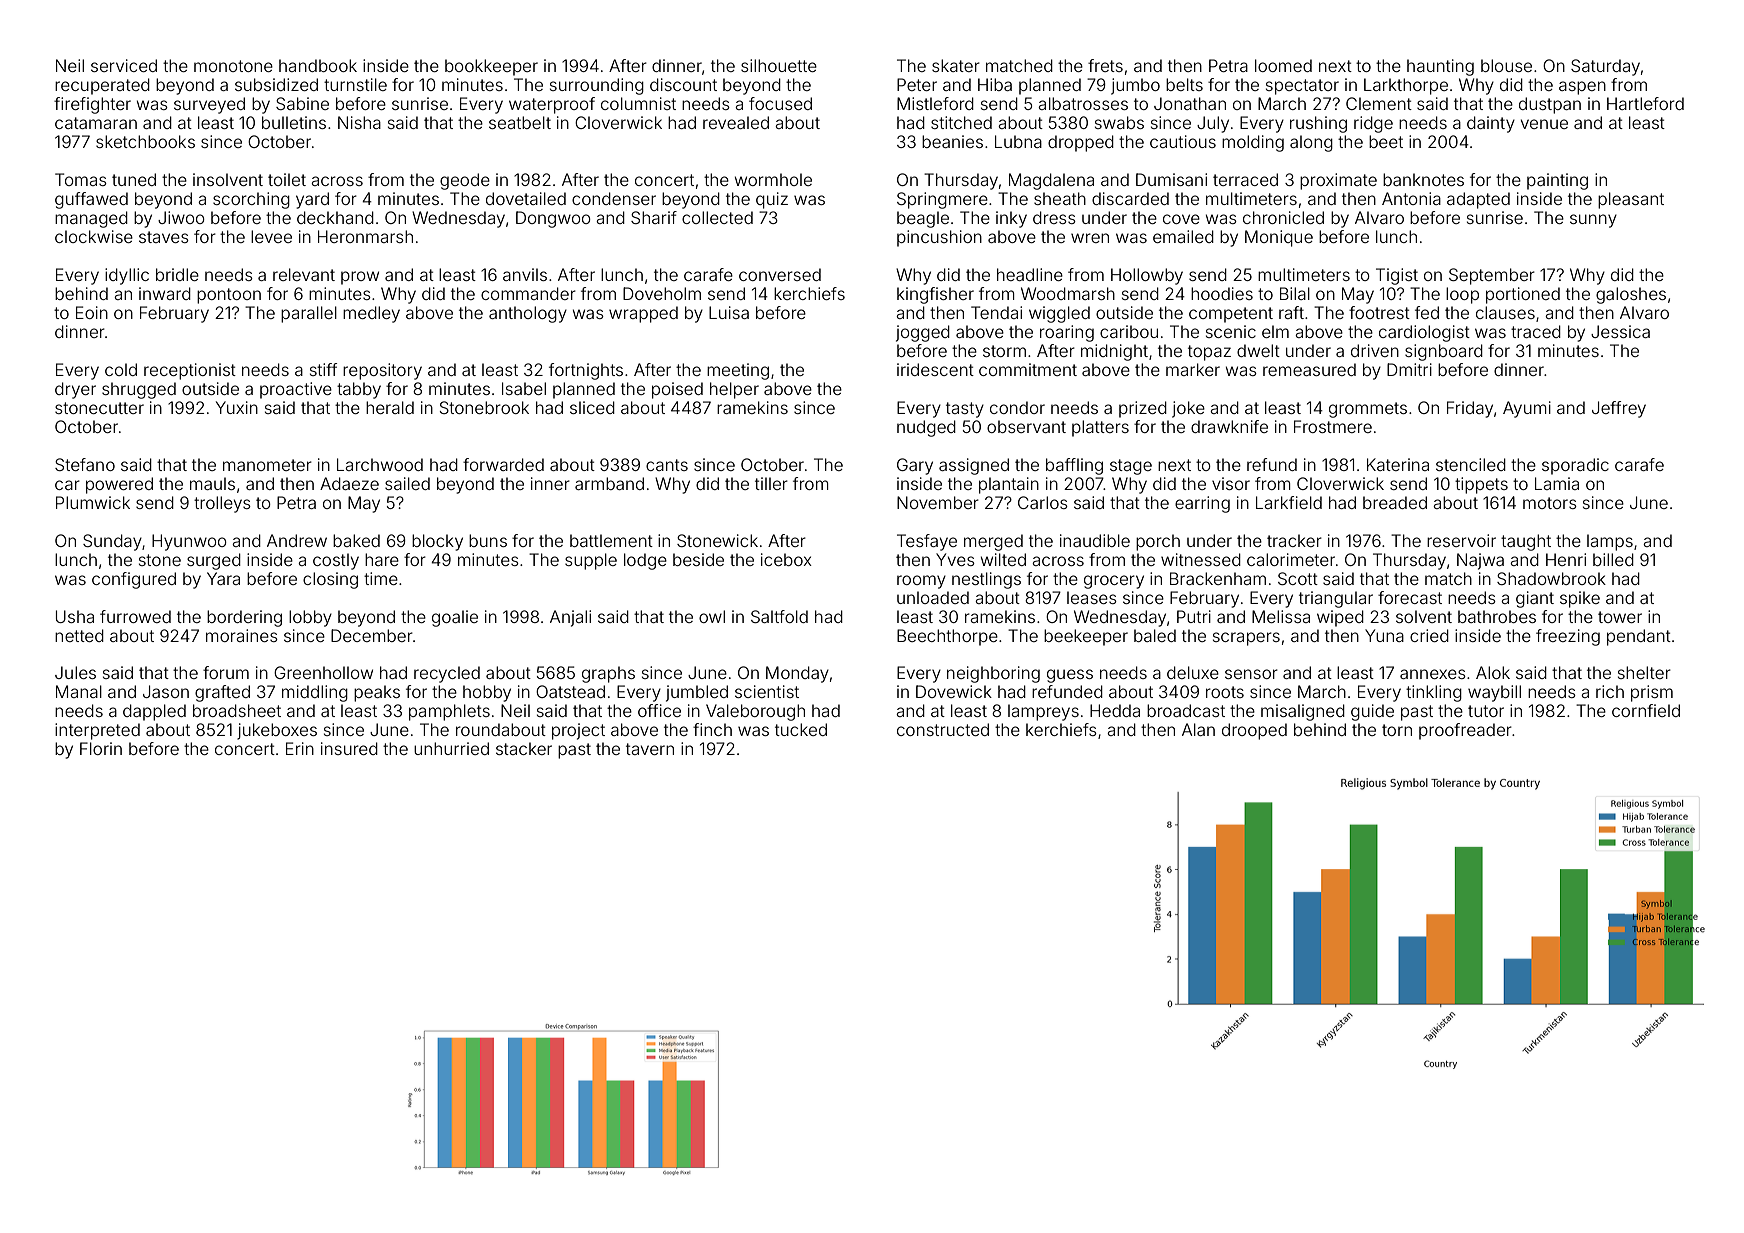 Image resolution: width=1744 pixels, height=1233 pixels. What do you see at coordinates (92, 105) in the image?
I see `firefighter` at bounding box center [92, 105].
